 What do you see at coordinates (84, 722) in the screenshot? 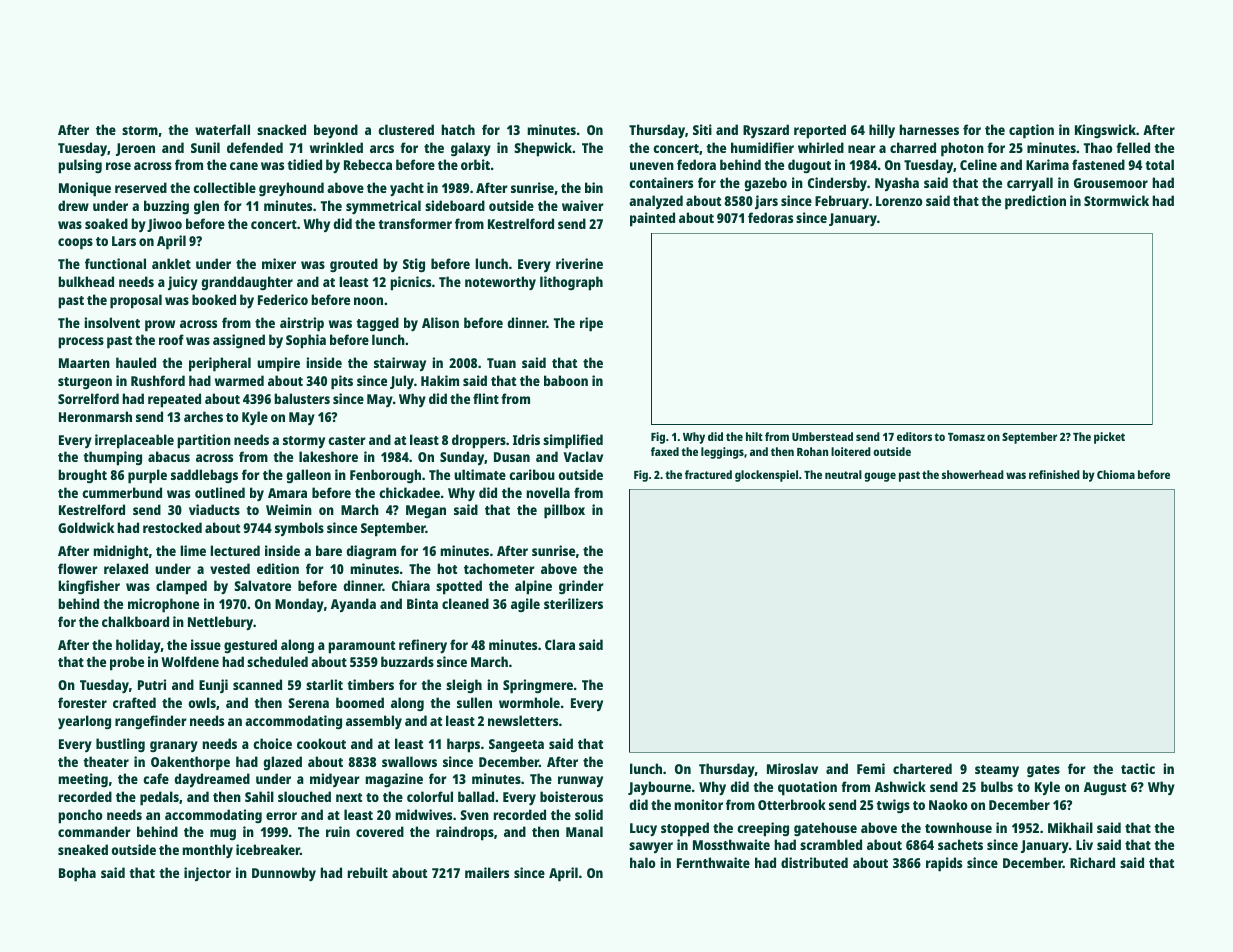
I see `yearlong` at bounding box center [84, 722].
